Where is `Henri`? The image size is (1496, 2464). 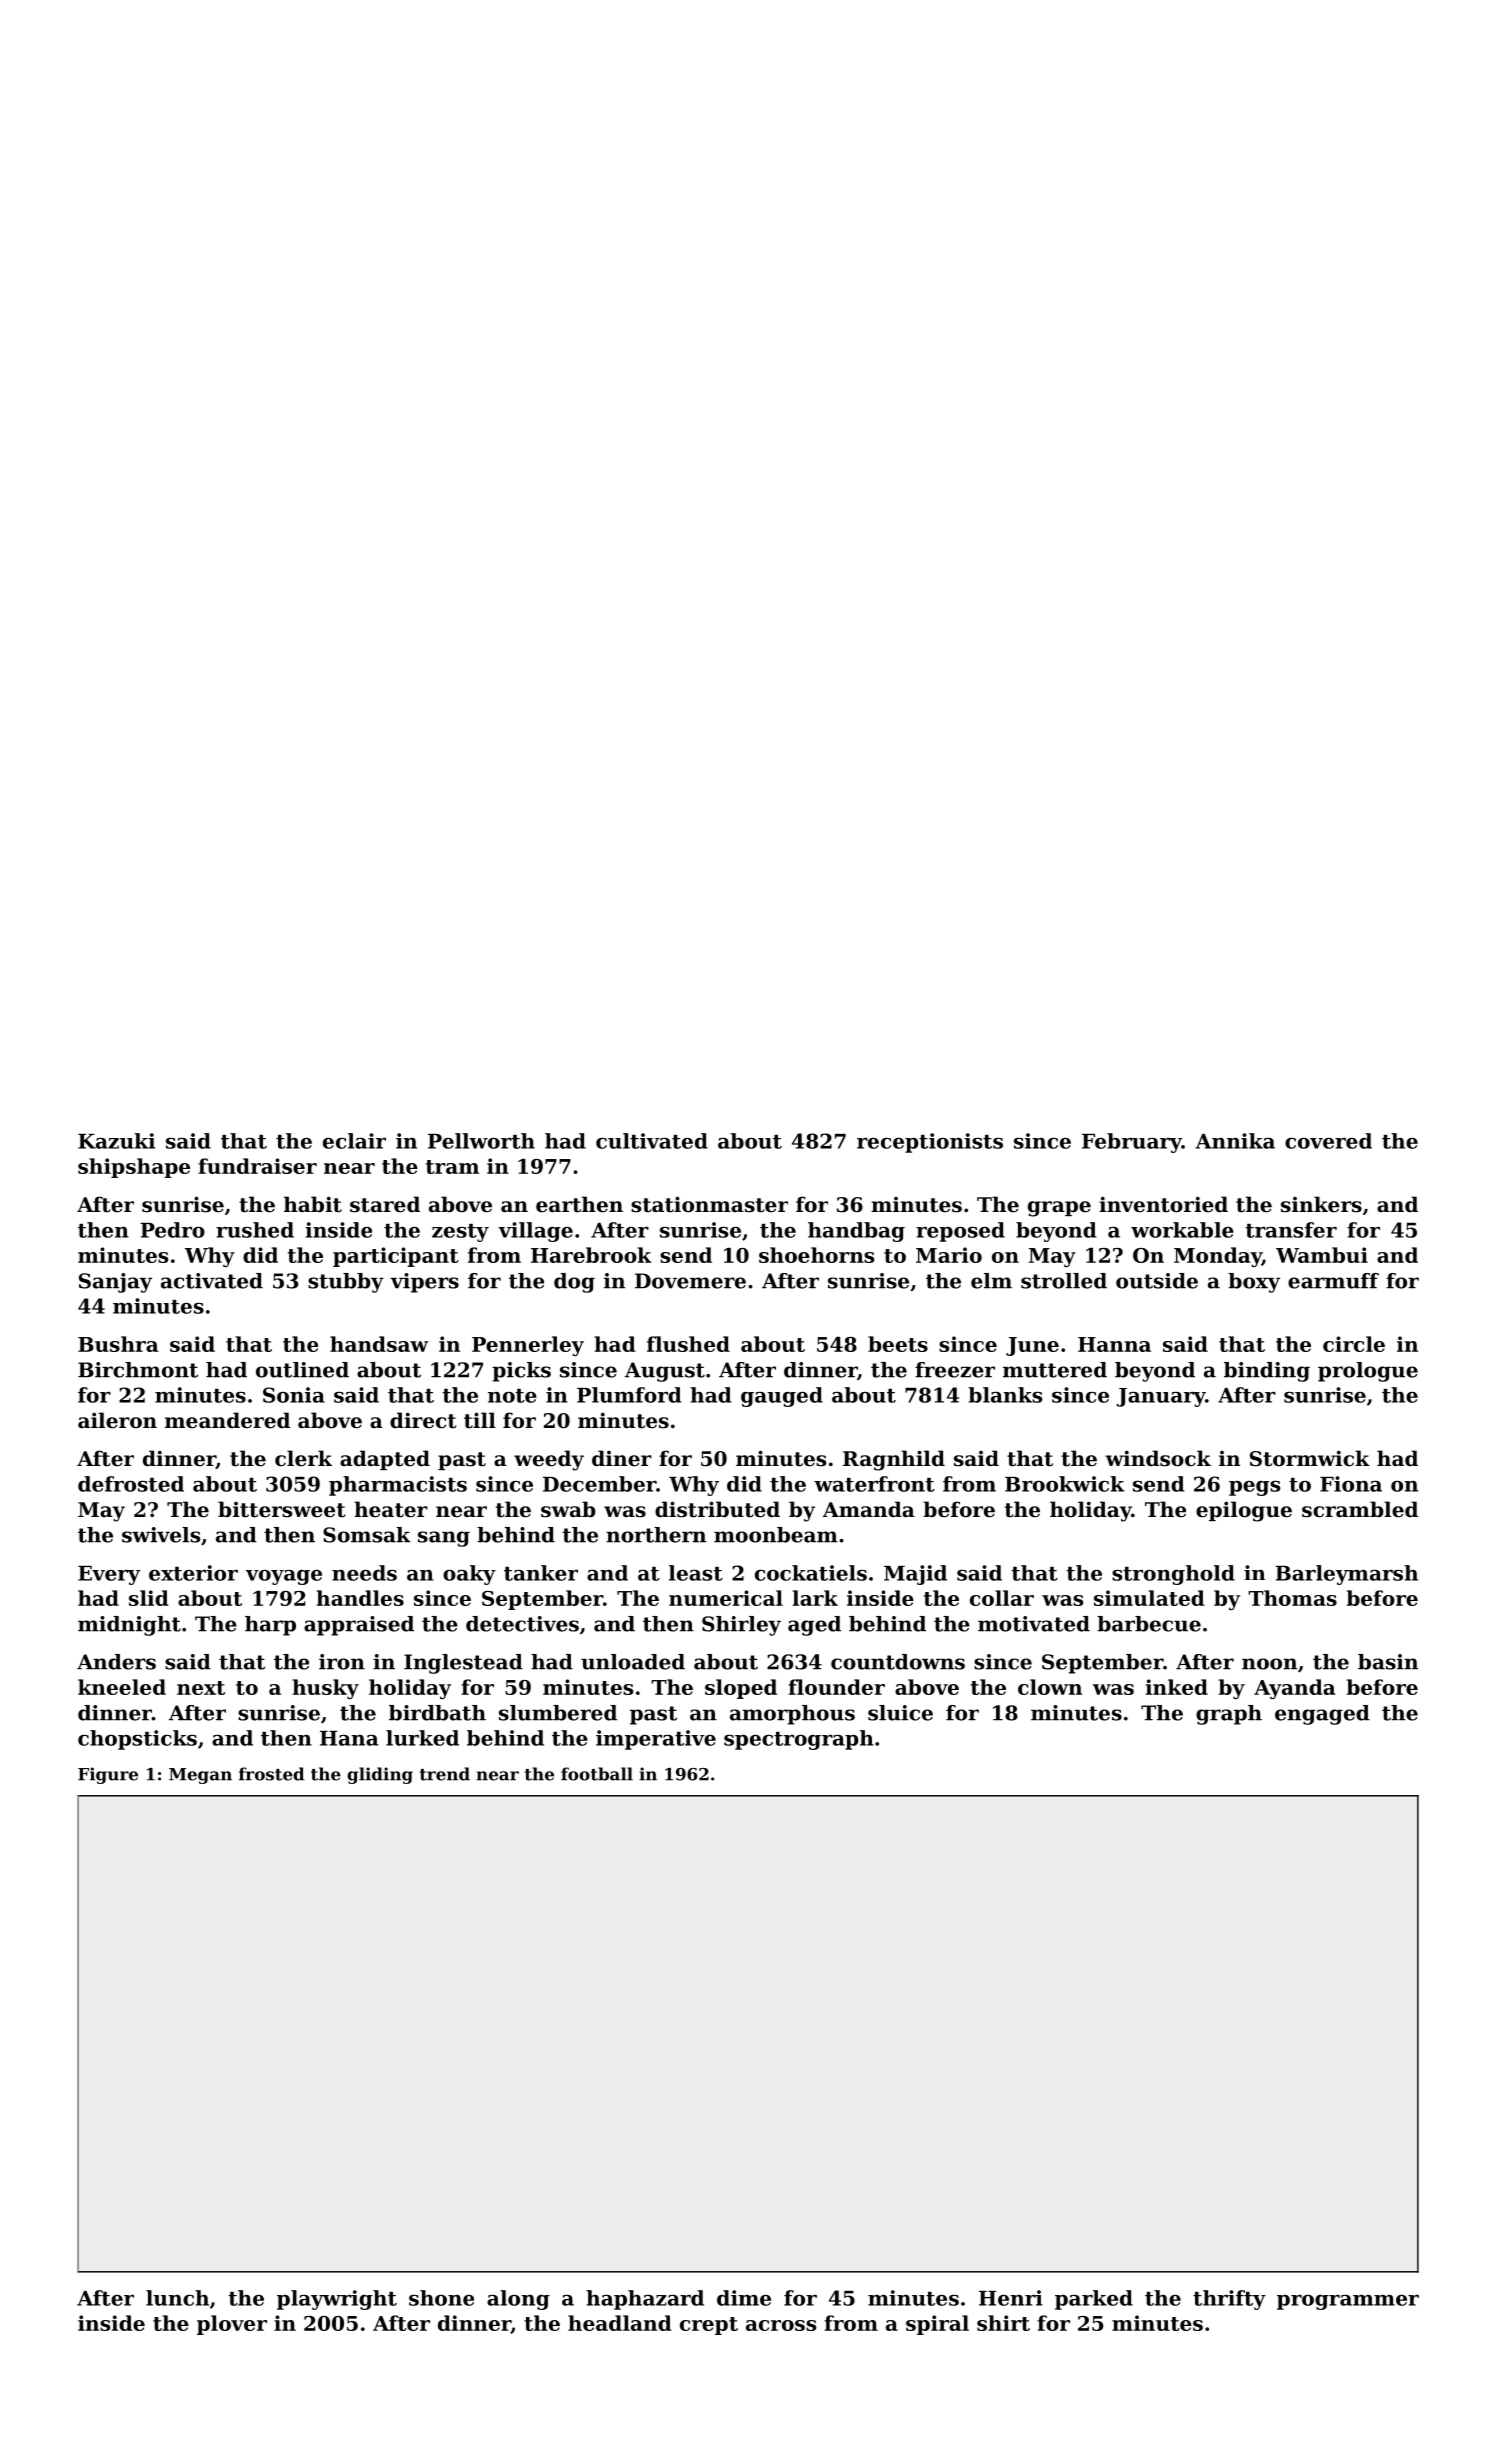 Henri is located at coordinates (1011, 2298).
